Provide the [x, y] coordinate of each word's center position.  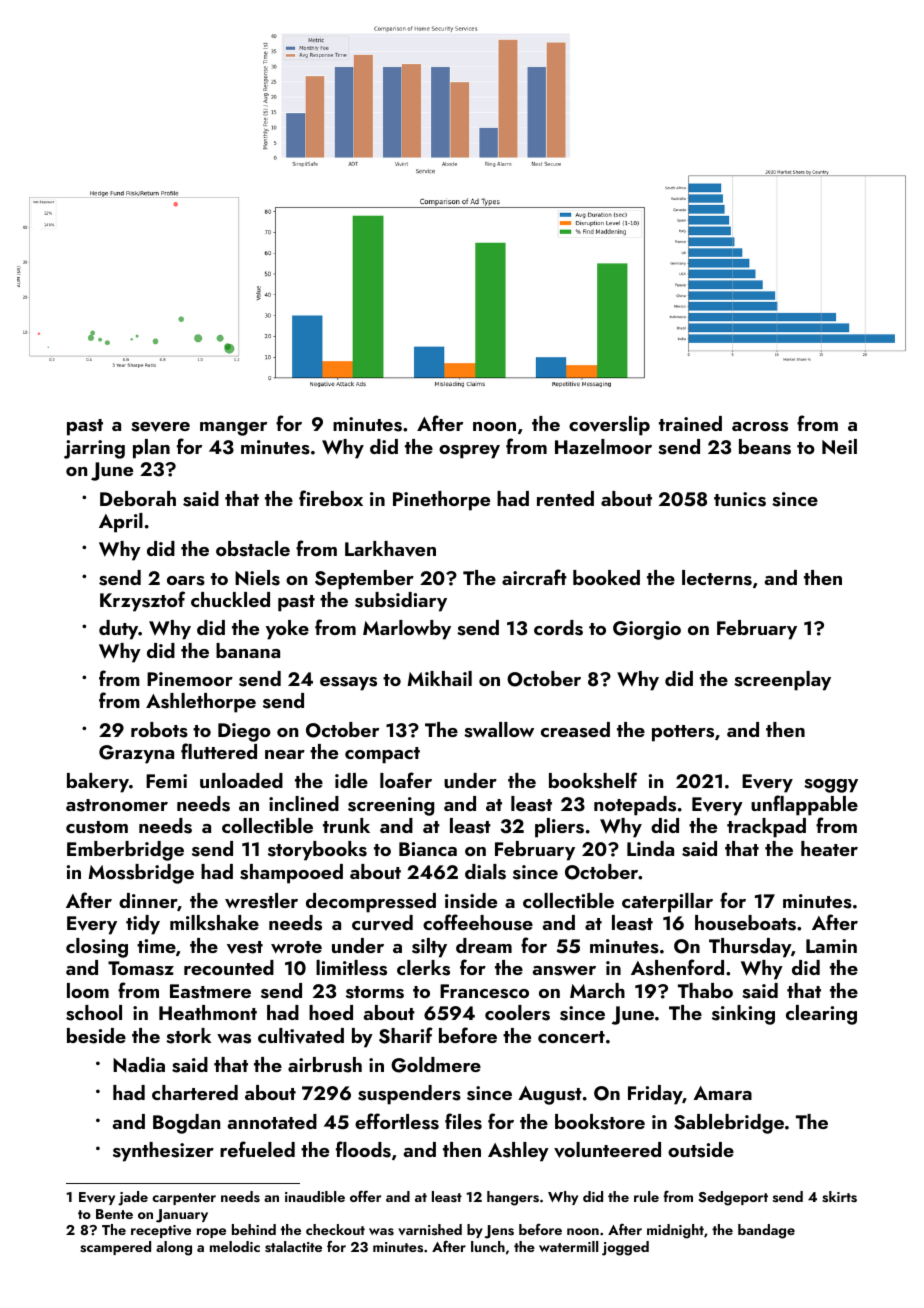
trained [690, 423]
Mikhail [439, 678]
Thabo [705, 990]
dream [484, 945]
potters [683, 733]
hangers [513, 1198]
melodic [235, 1246]
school [94, 1013]
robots [159, 730]
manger [233, 429]
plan [151, 449]
